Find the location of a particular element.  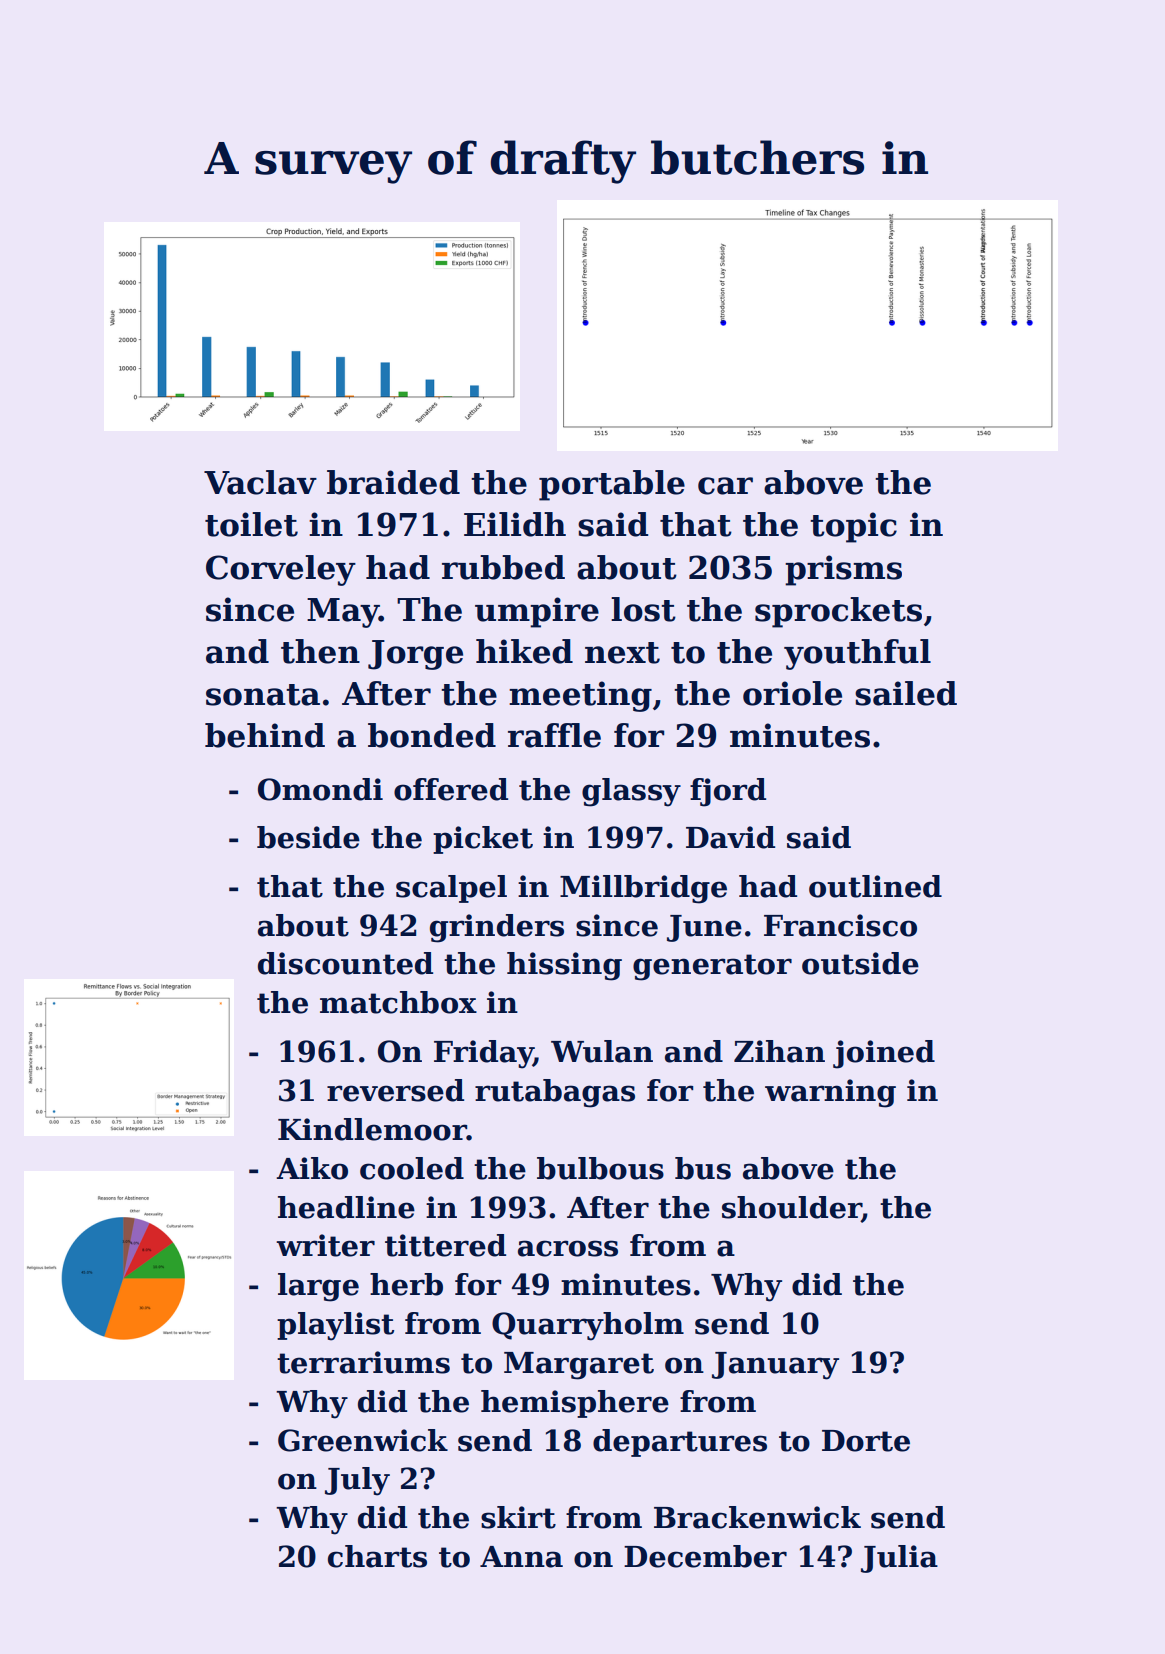

terrariums is located at coordinates (363, 1362).
